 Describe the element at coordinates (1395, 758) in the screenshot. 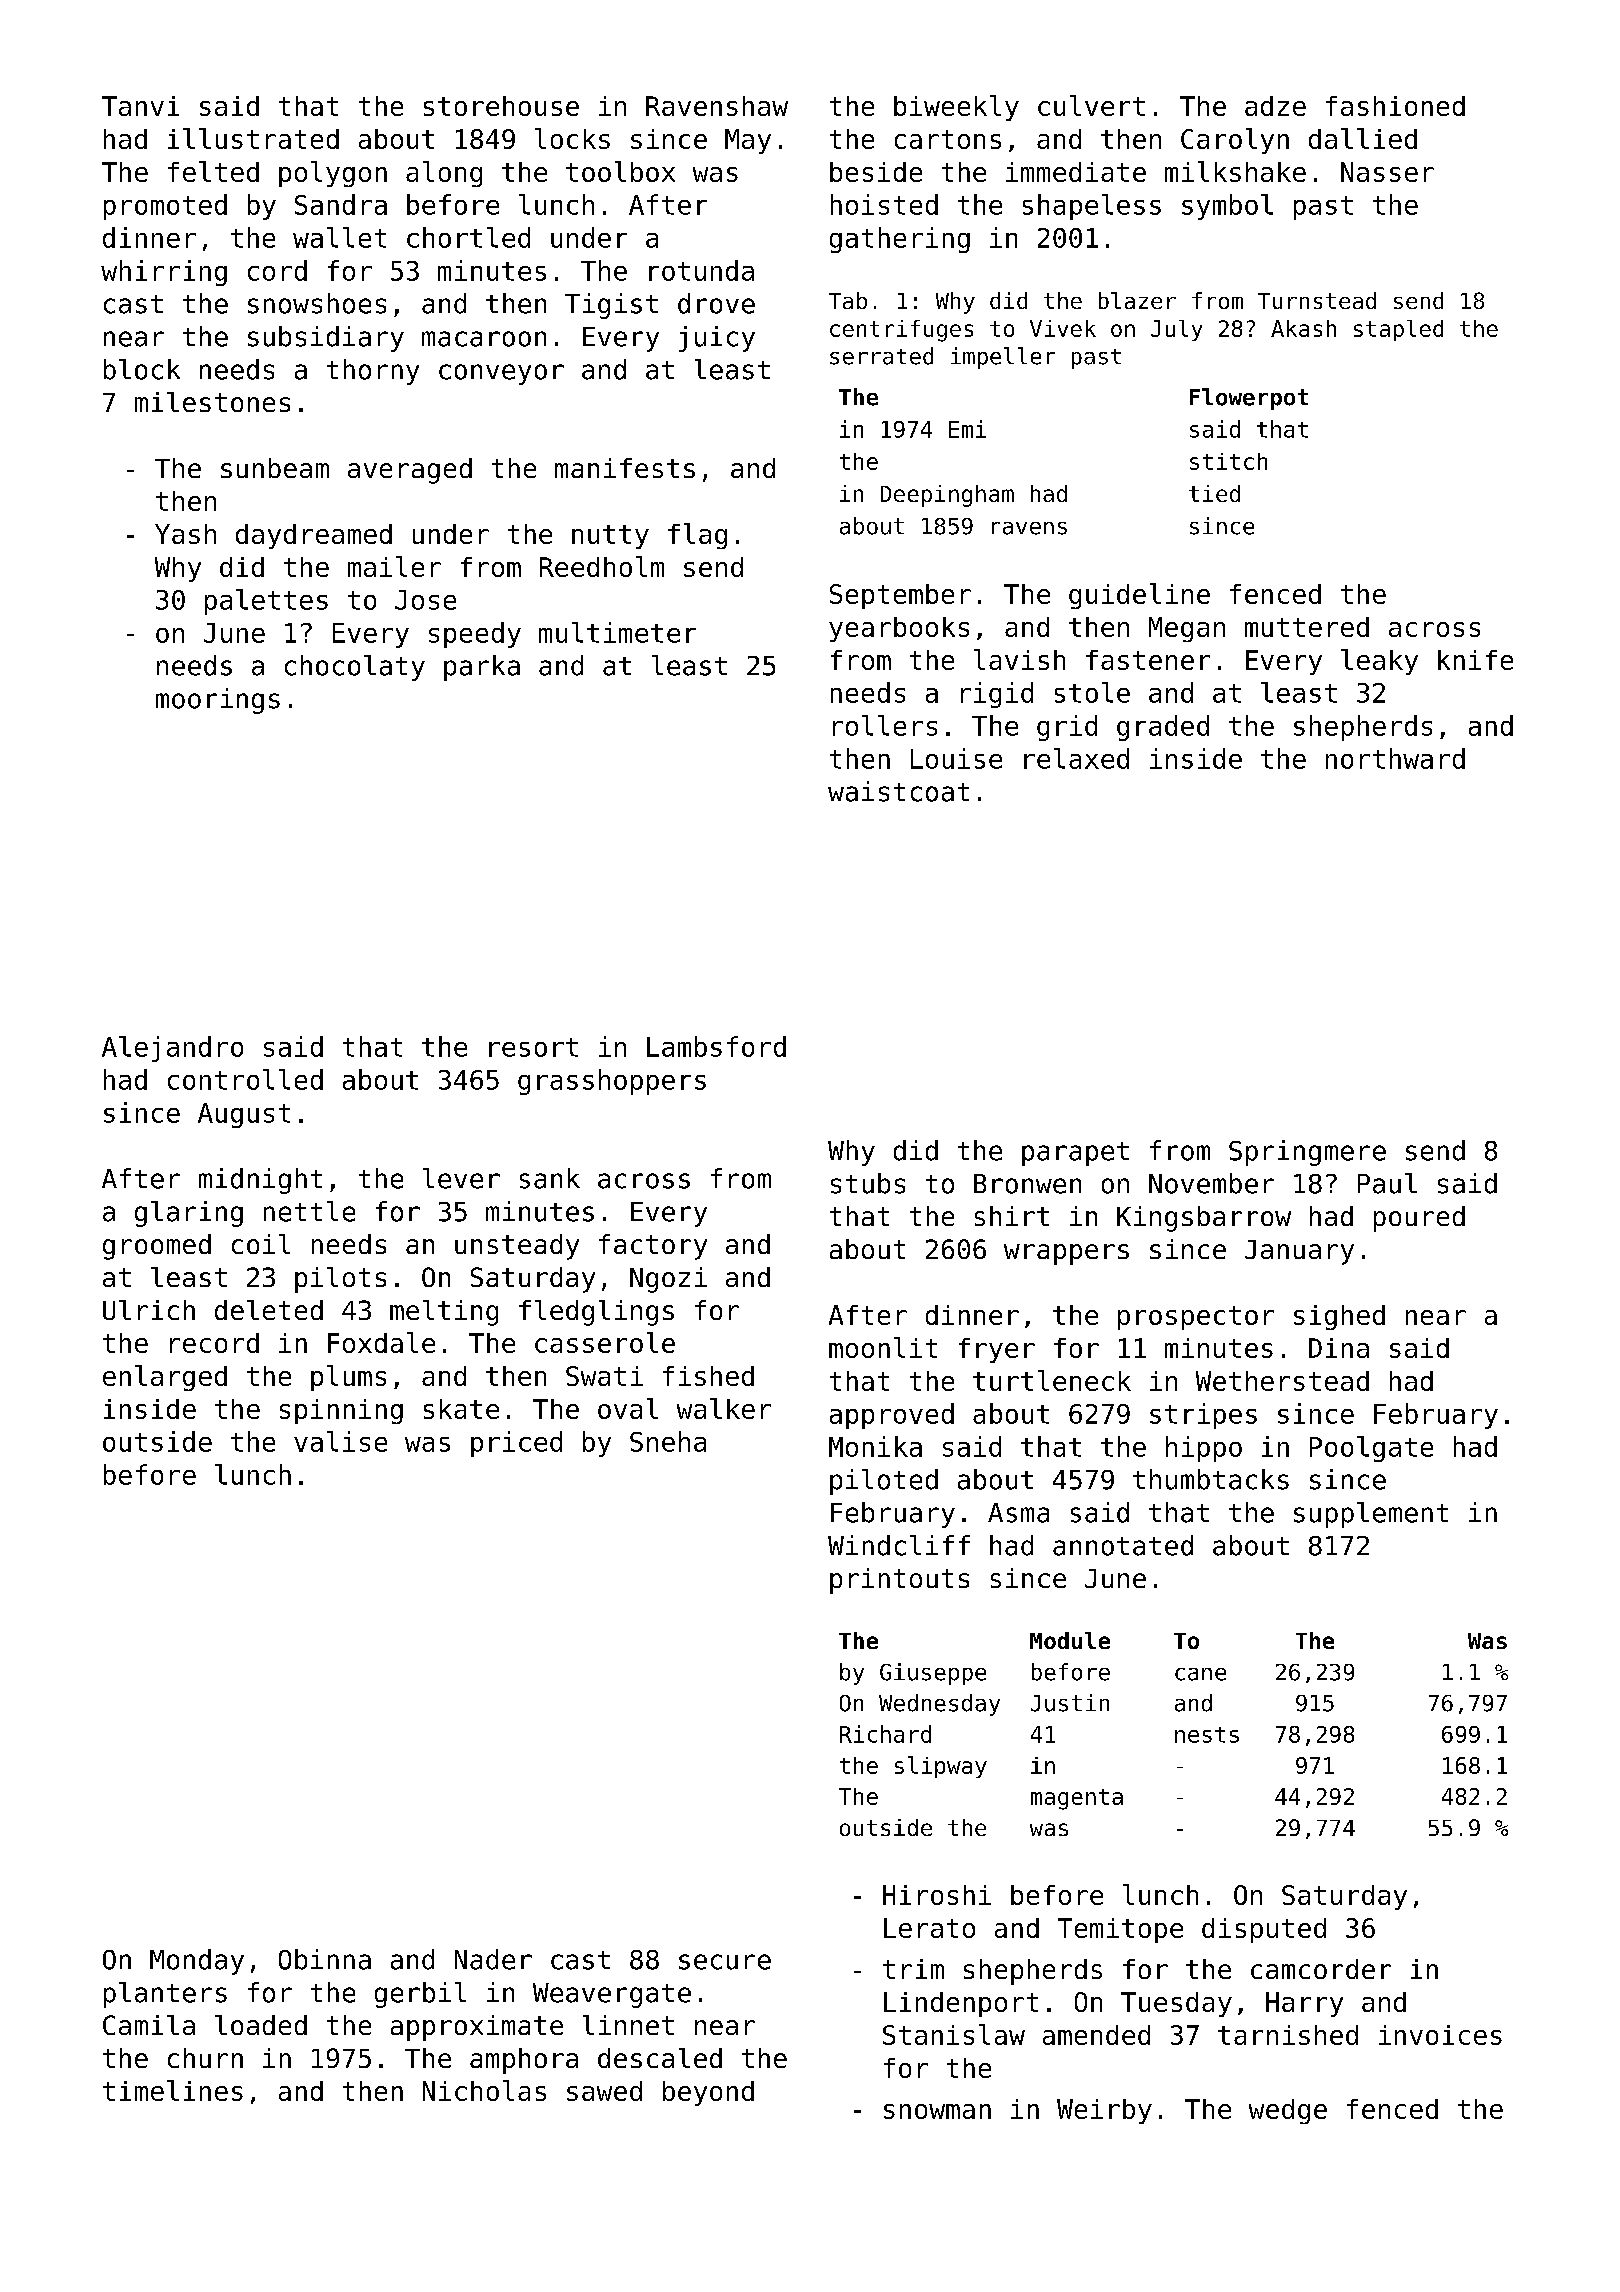

I see `northward` at that location.
